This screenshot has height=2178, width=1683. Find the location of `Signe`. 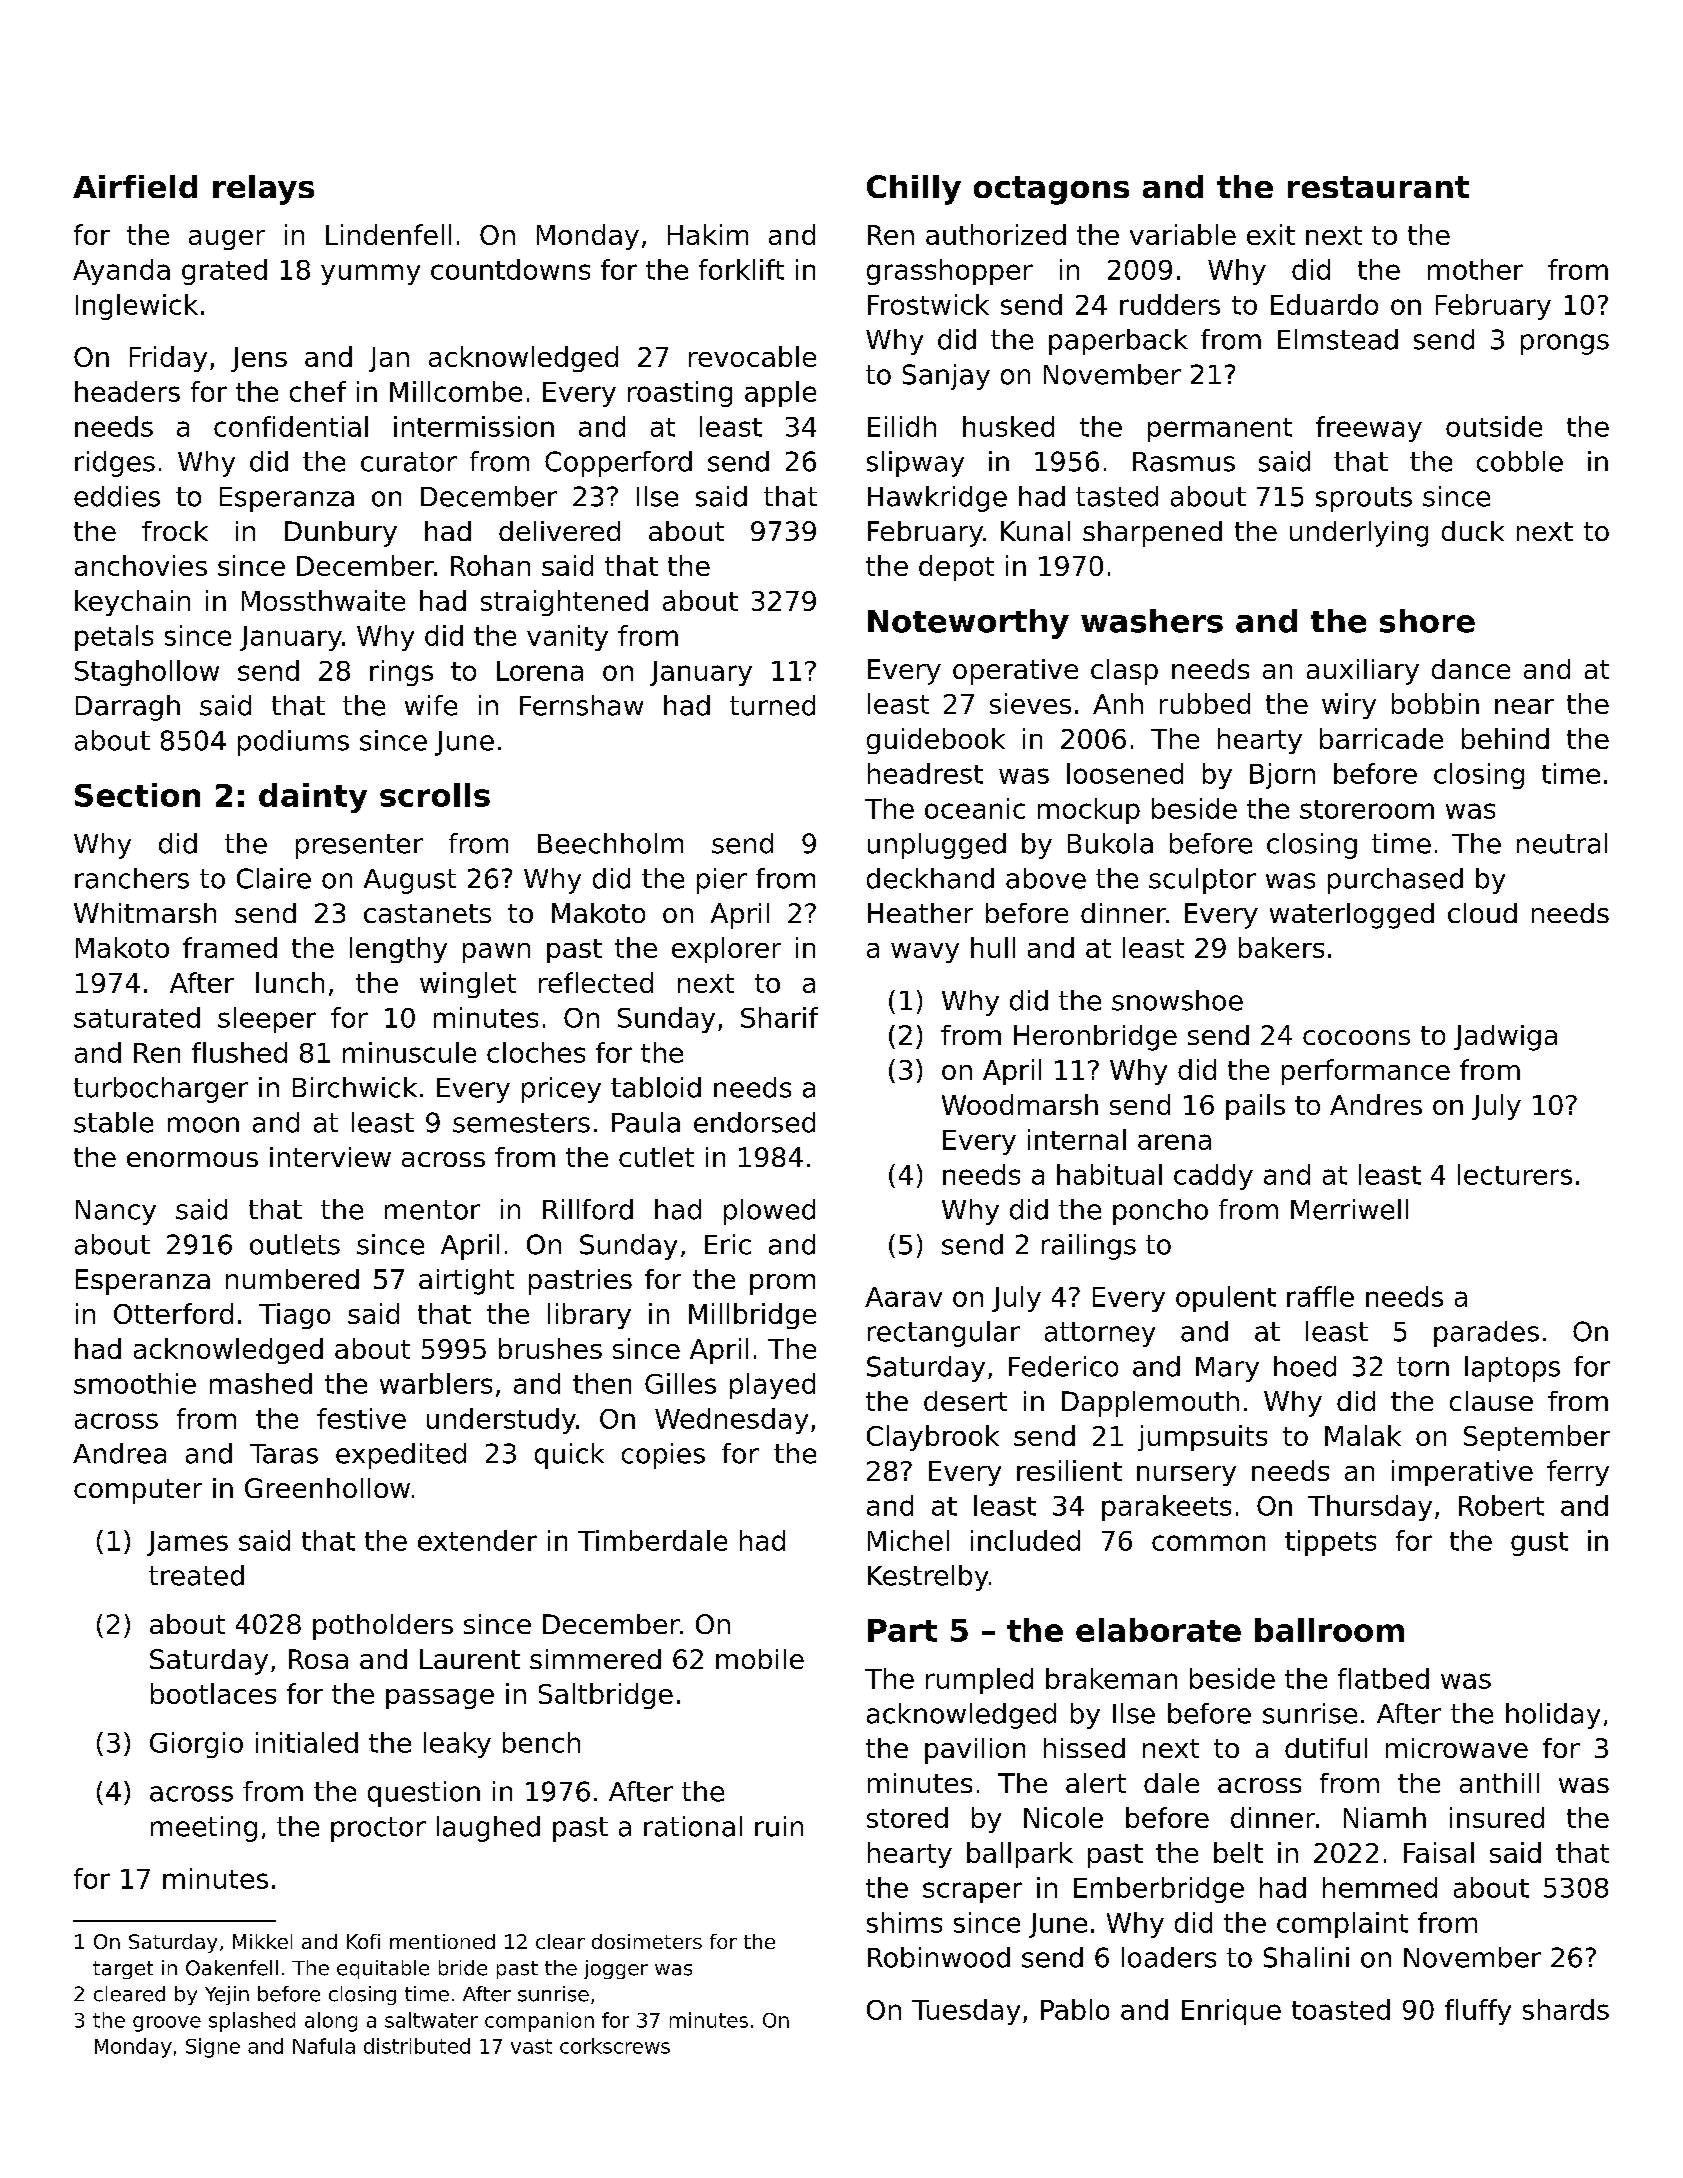

Signe is located at coordinates (213, 2048).
